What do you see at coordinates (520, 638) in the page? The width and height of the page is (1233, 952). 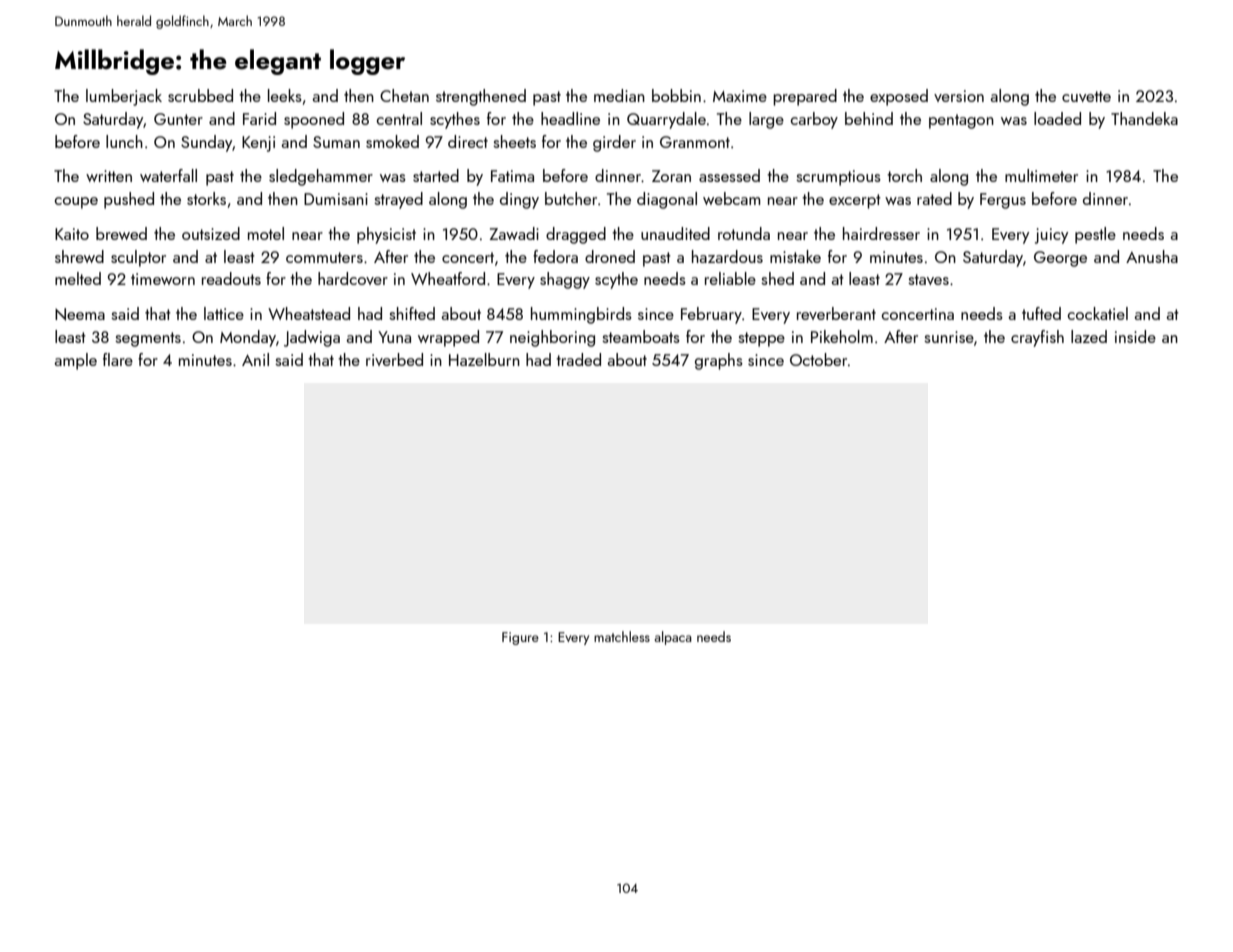 I see `Figure` at bounding box center [520, 638].
